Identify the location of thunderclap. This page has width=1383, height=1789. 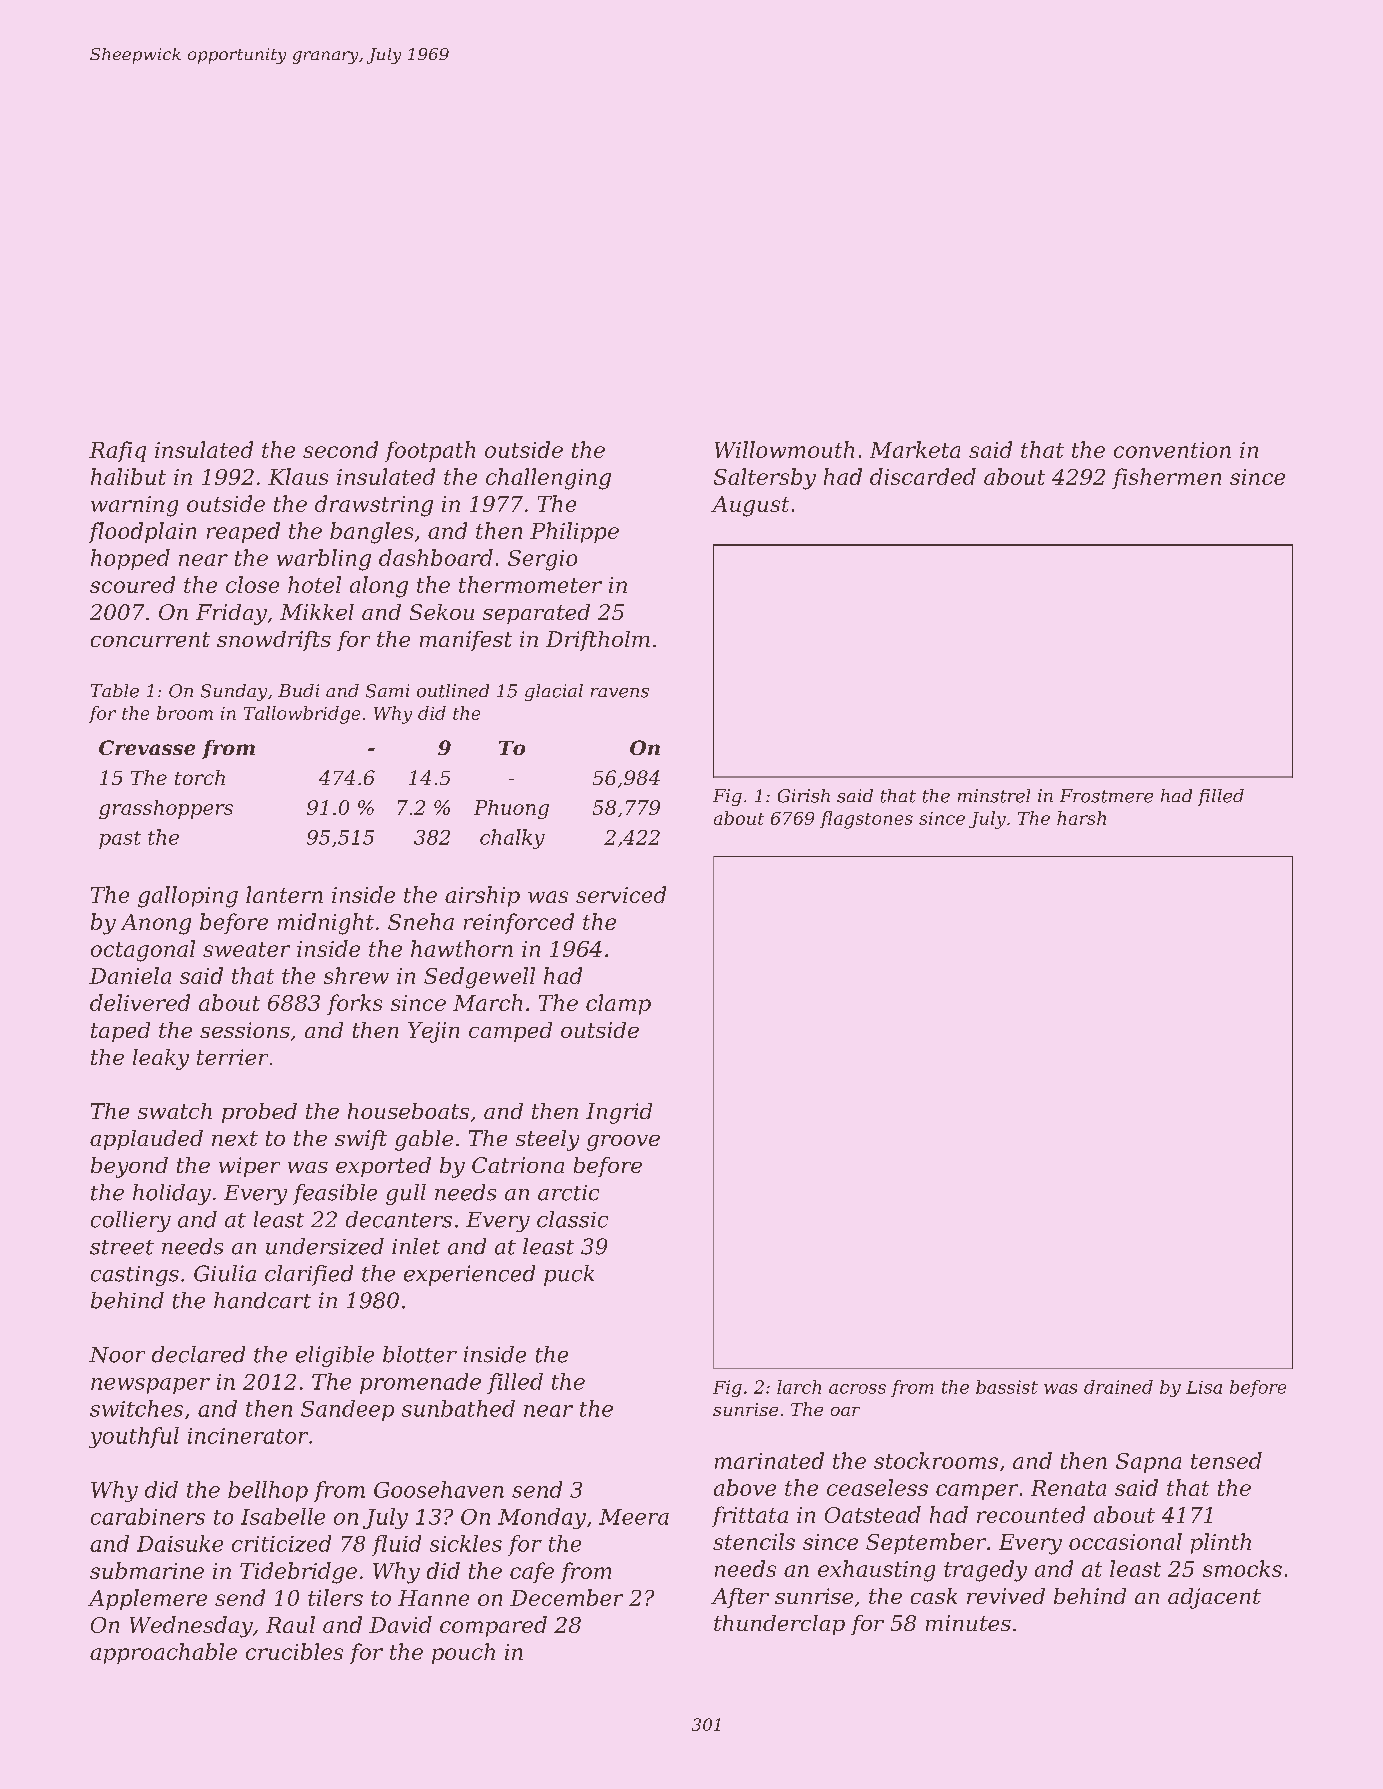
(779, 1625).
